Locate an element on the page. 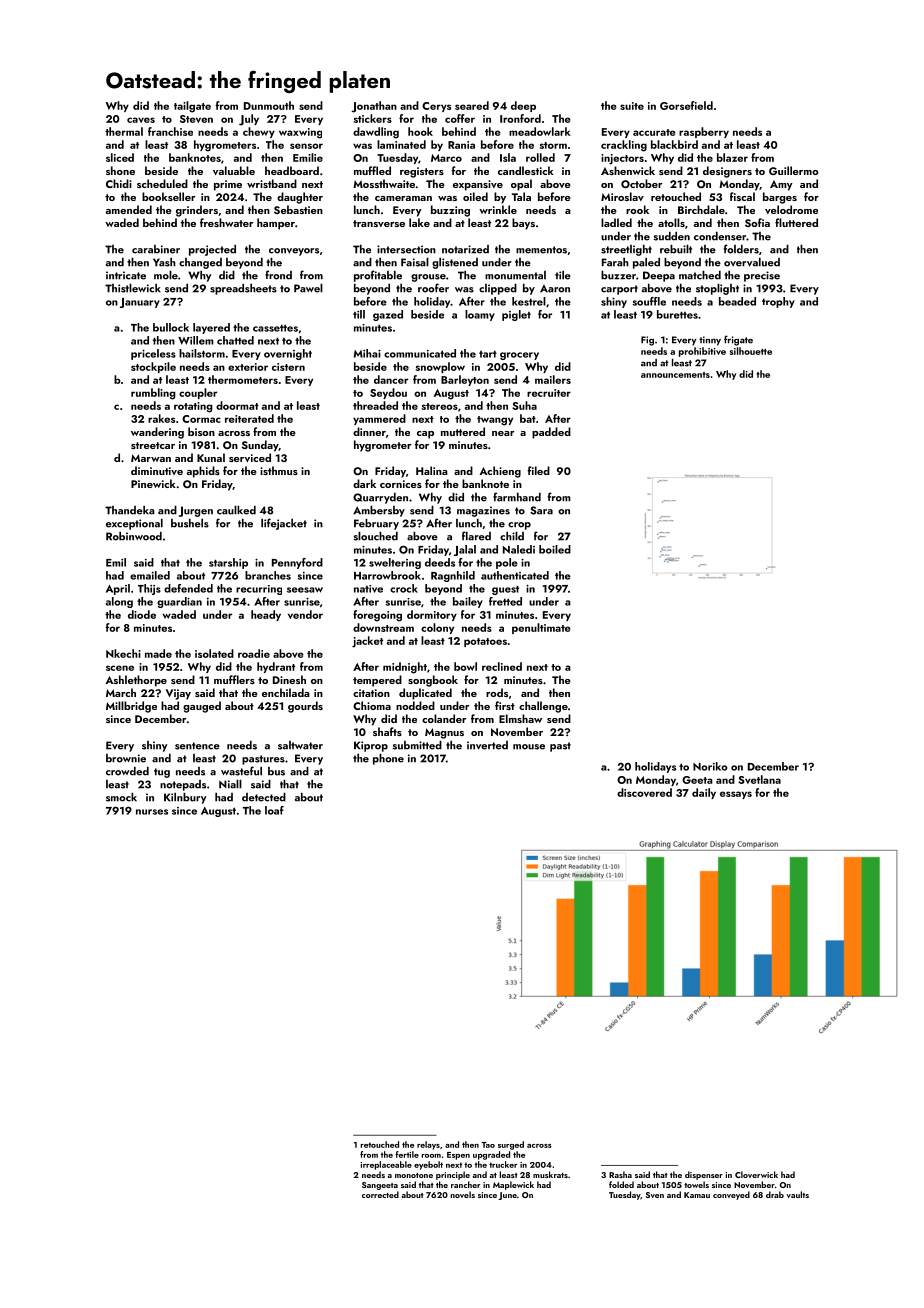  announcements is located at coordinates (675, 375).
